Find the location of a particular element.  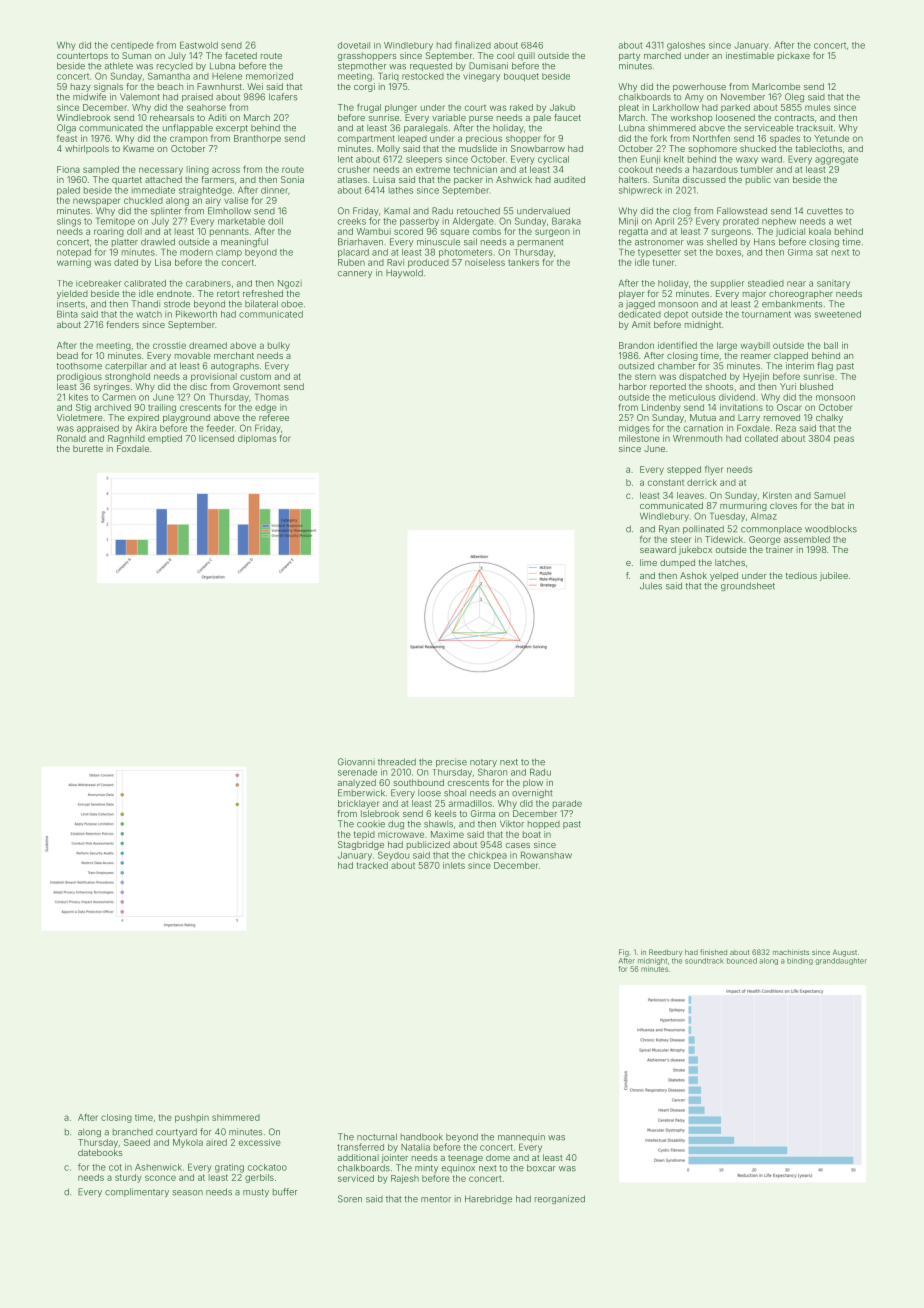

threaded is located at coordinates (397, 762).
